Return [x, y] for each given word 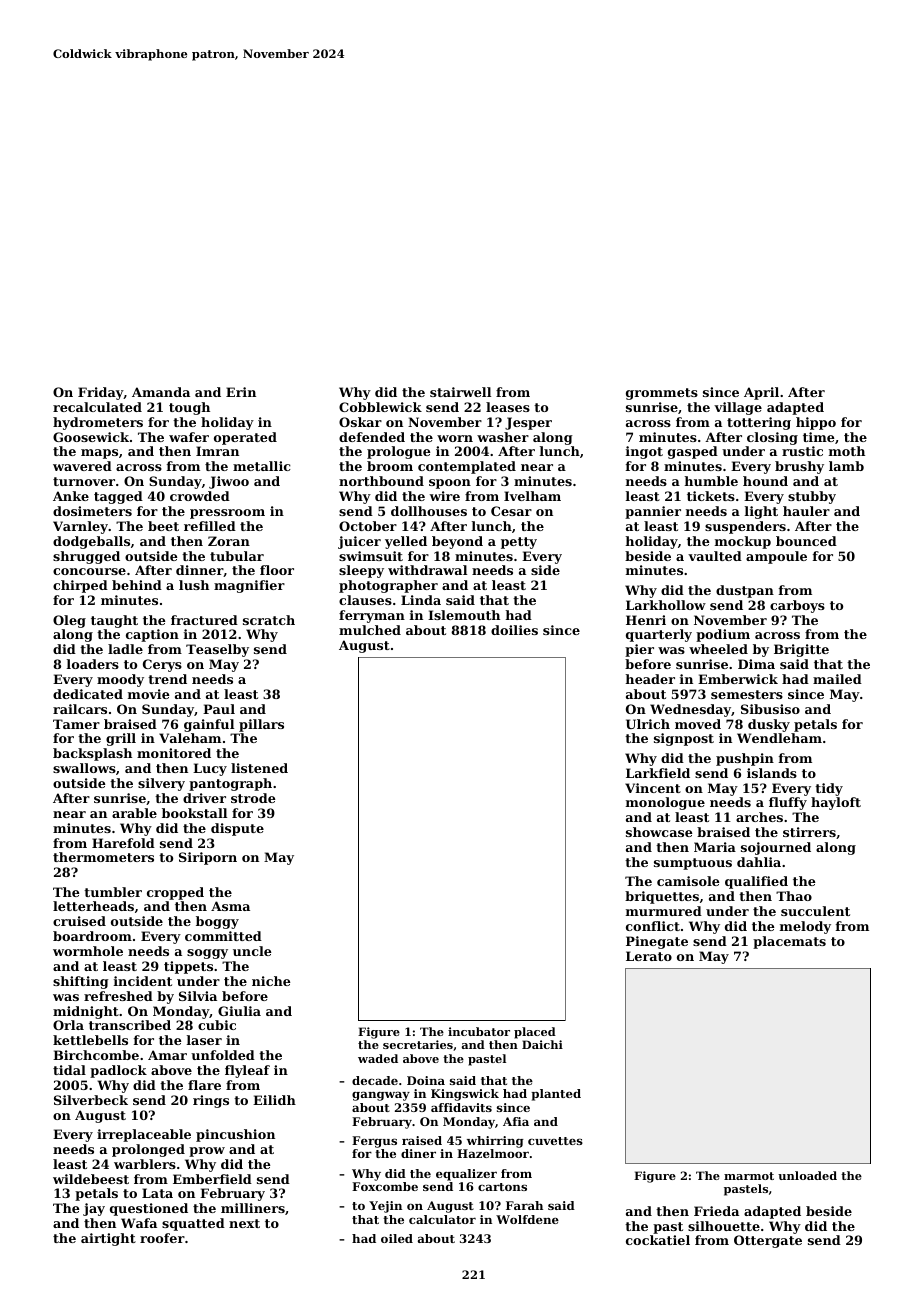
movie [148, 694]
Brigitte [801, 650]
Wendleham [779, 738]
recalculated [97, 407]
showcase [659, 832]
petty [519, 543]
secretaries [418, 1044]
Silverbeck [91, 1100]
